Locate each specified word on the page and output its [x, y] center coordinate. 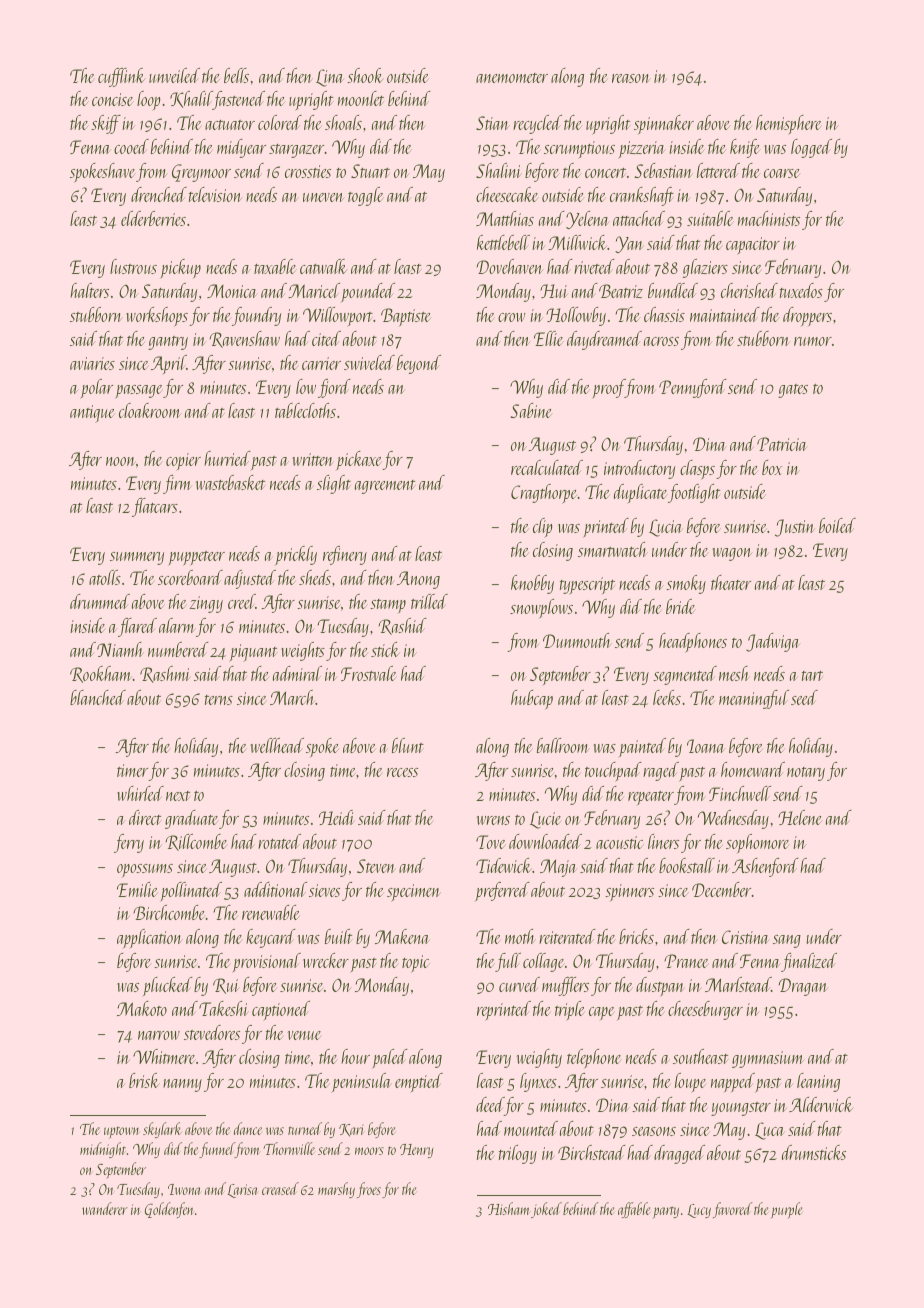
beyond [419, 364]
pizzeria [642, 150]
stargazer [296, 151]
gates [793, 391]
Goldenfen [169, 1210]
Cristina [746, 937]
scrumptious [579, 150]
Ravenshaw [244, 339]
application [150, 939]
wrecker [326, 960]
